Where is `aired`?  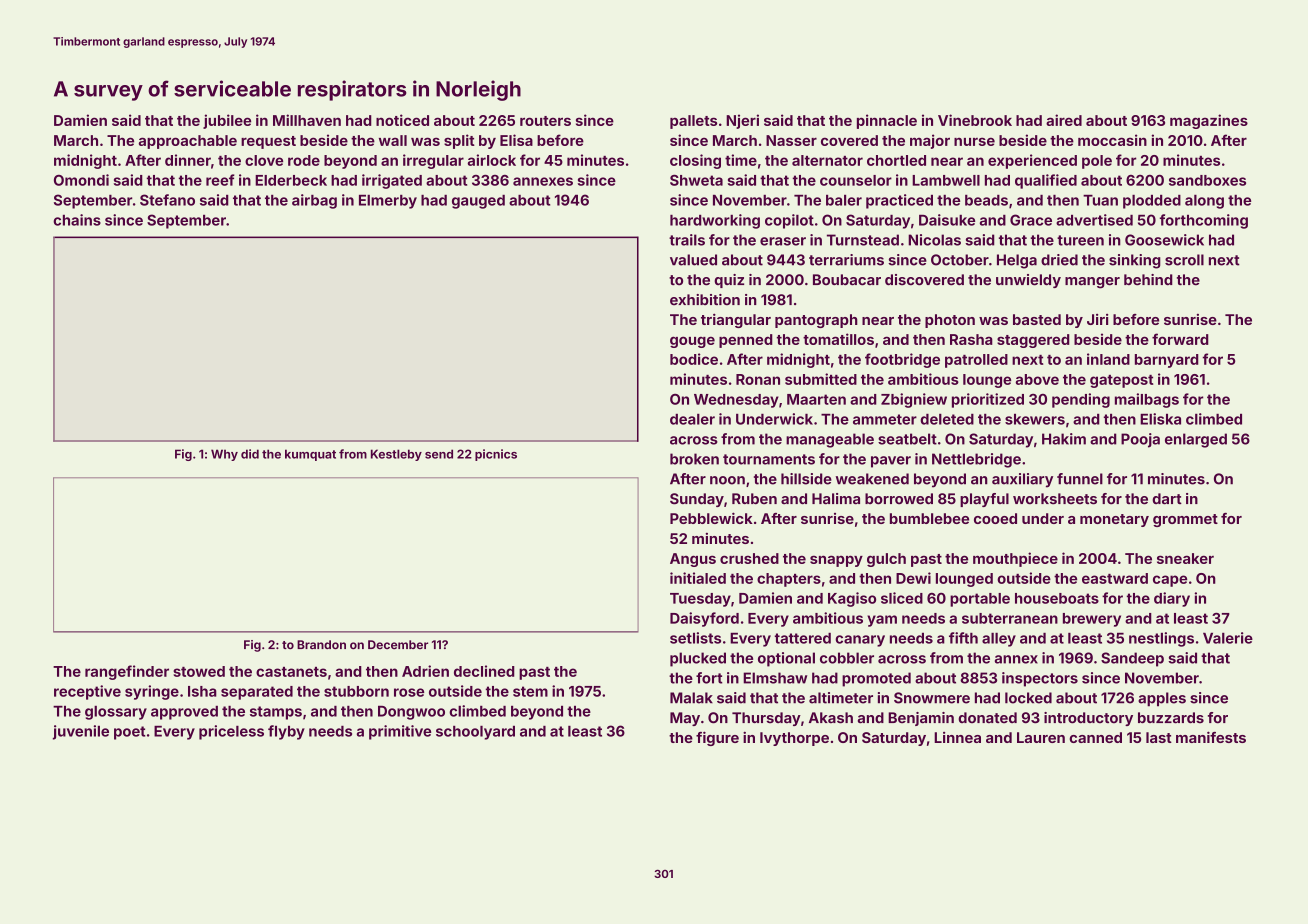 aired is located at coordinates (1064, 120).
